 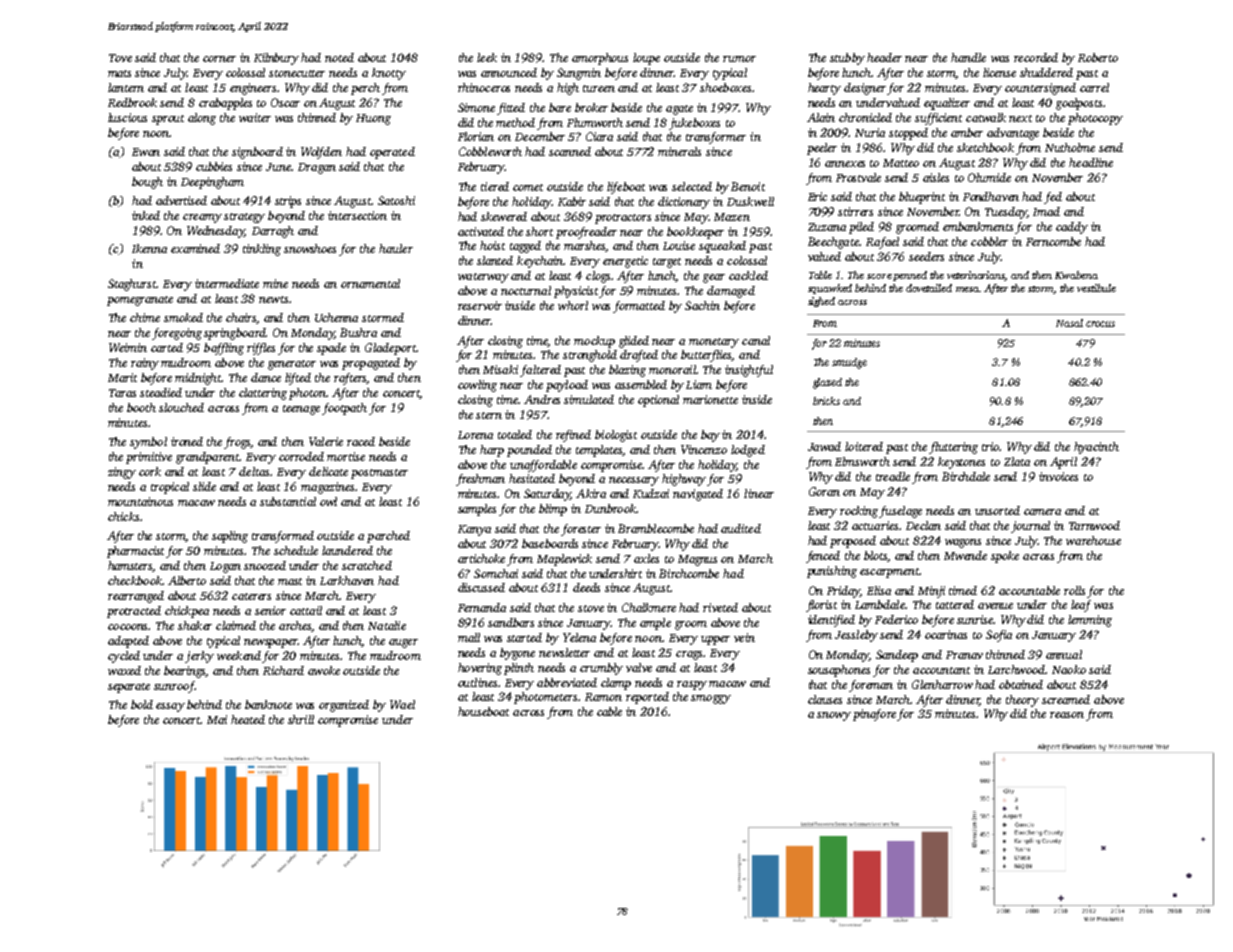 What do you see at coordinates (874, 715) in the screenshot?
I see `pinafore` at bounding box center [874, 715].
